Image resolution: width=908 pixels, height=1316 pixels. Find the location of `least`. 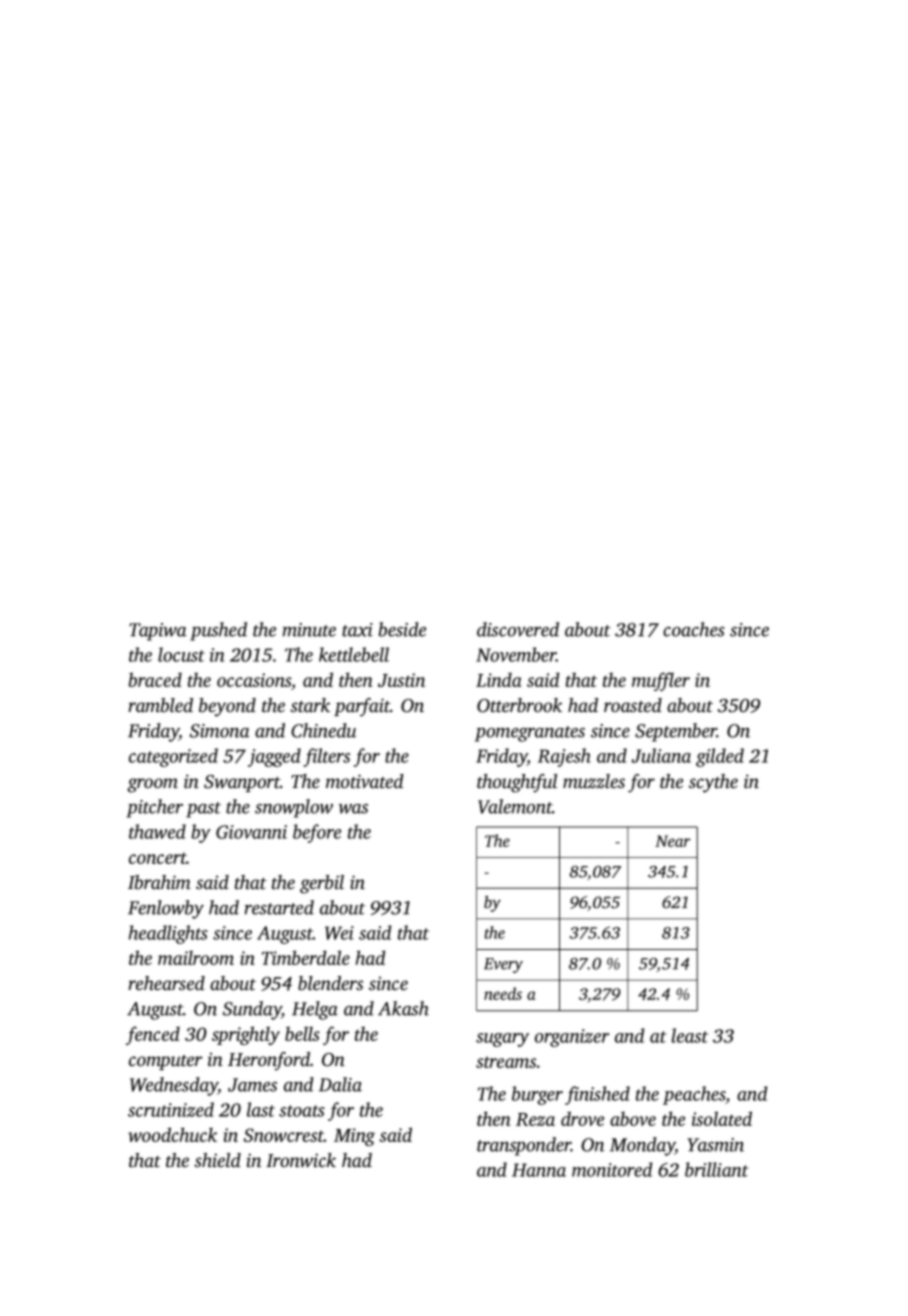

least is located at coordinates (690, 1035).
